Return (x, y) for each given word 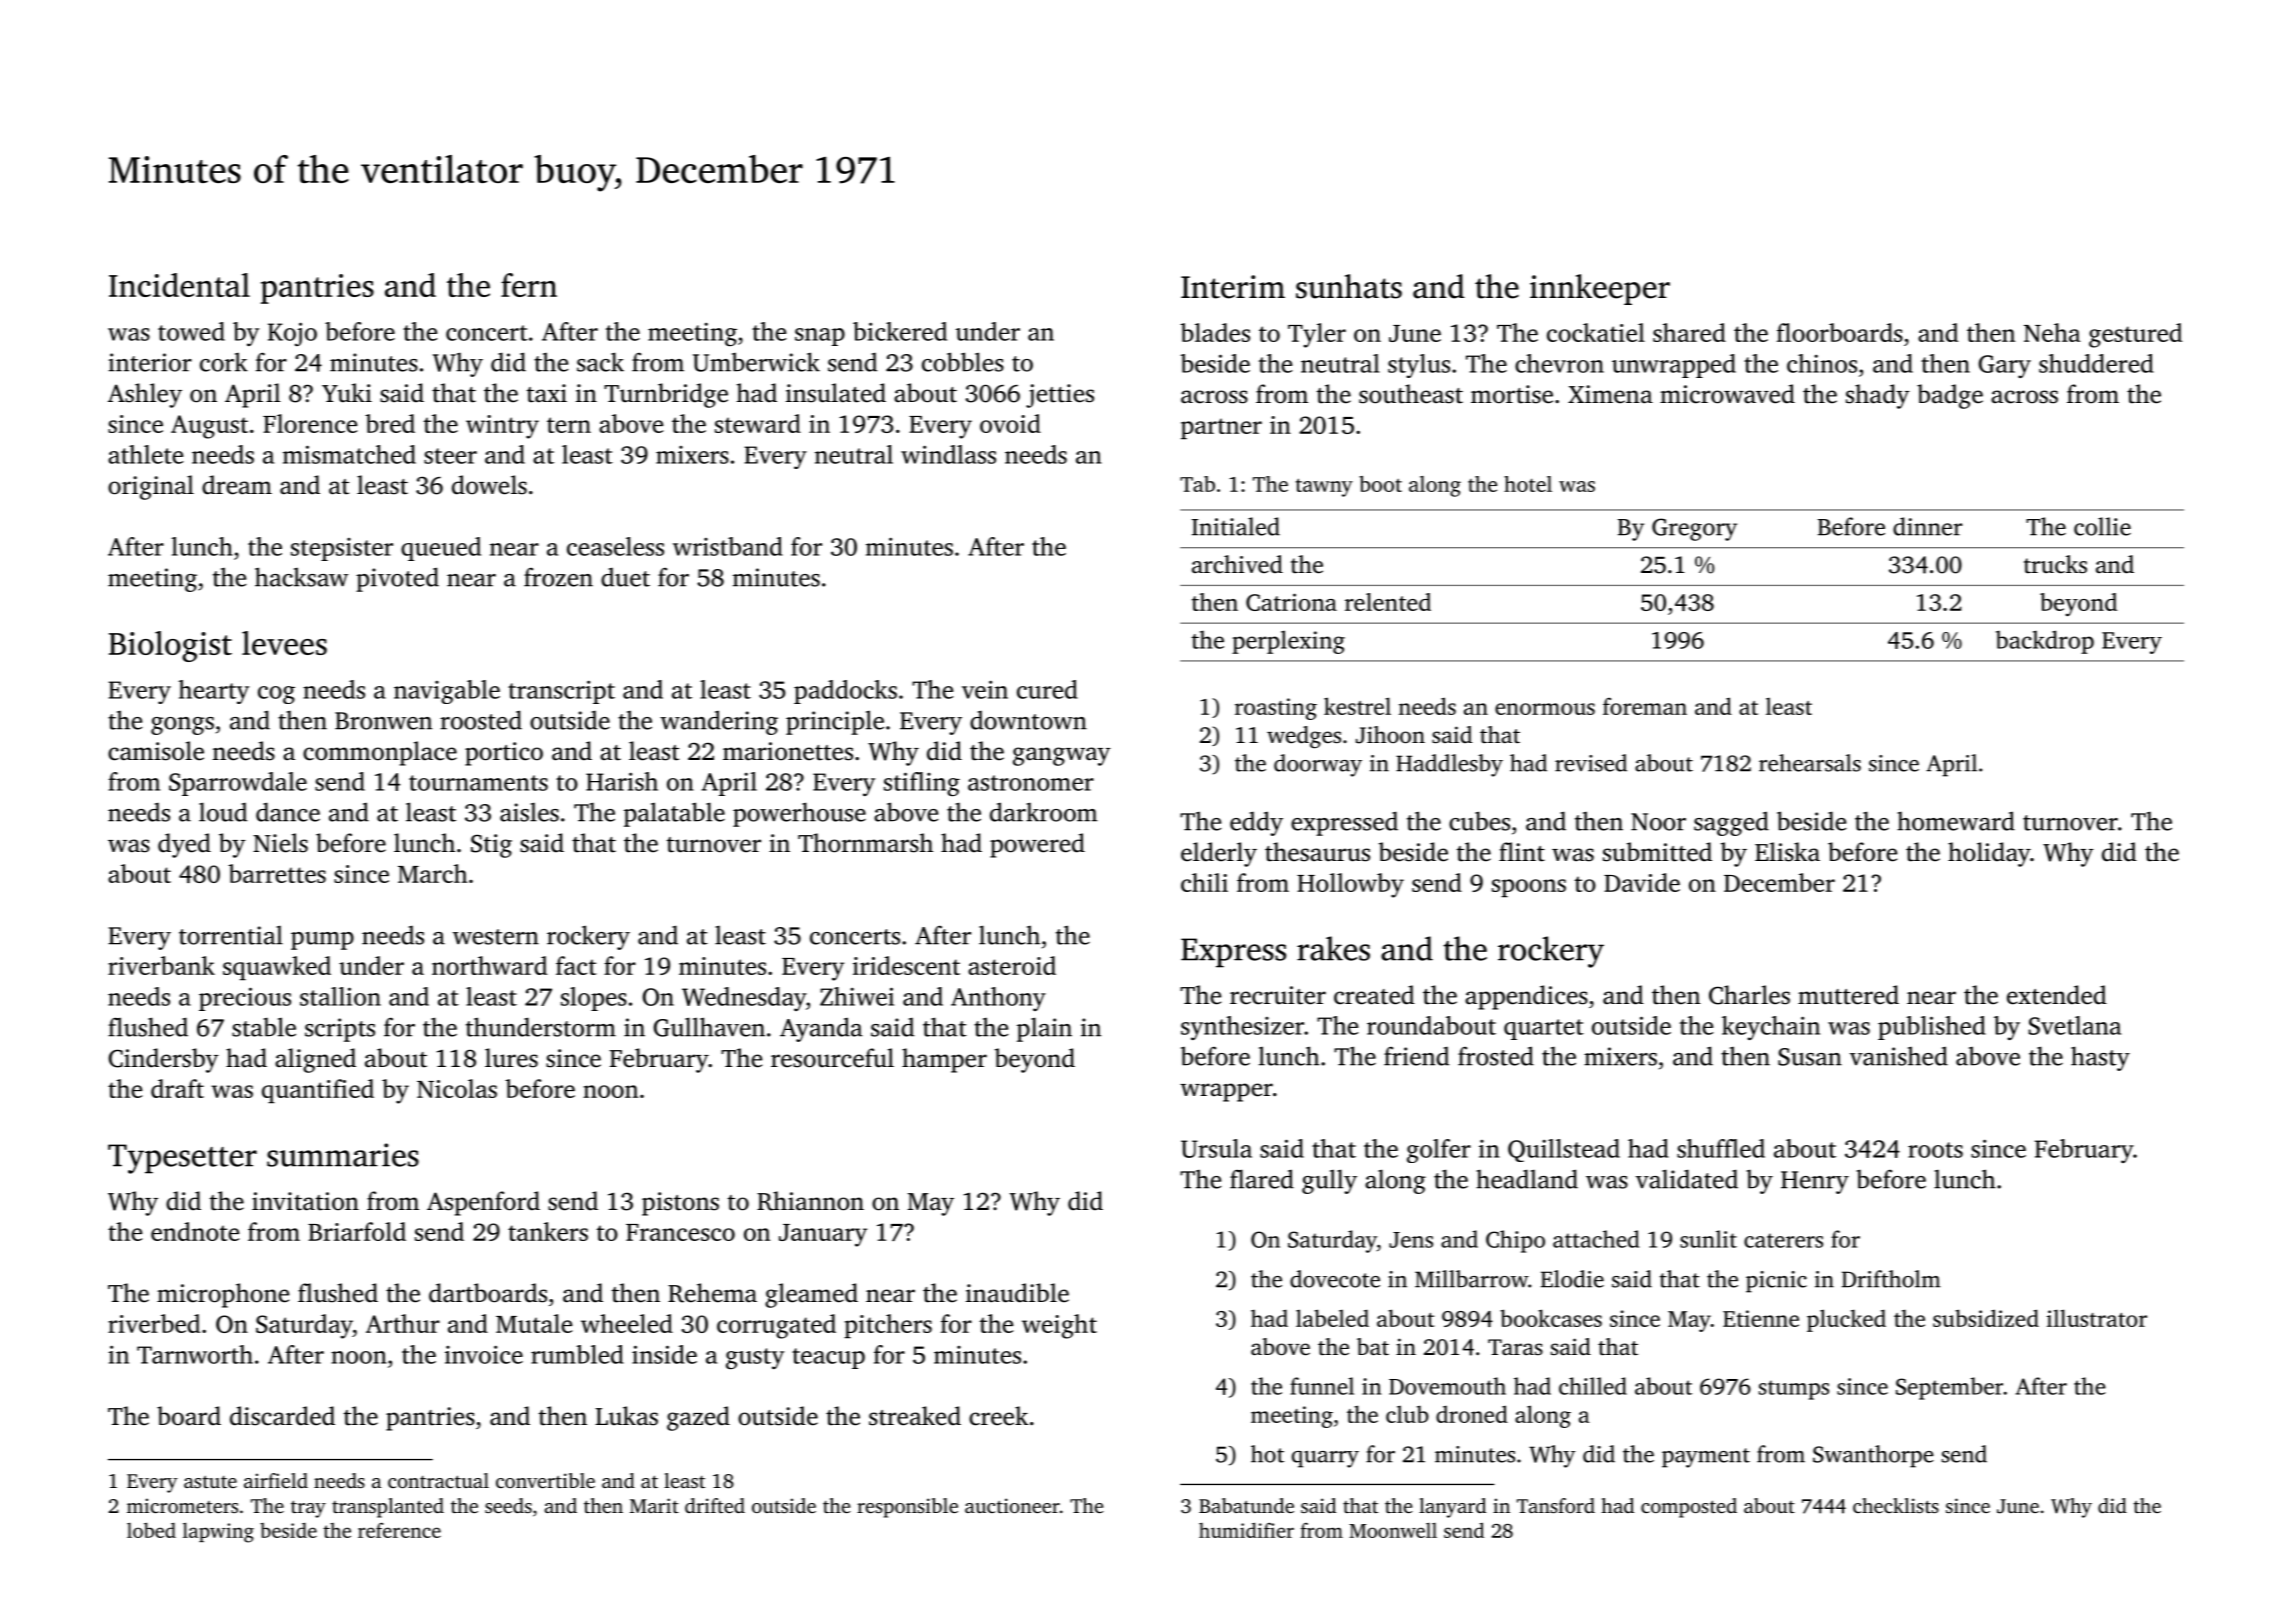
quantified (318, 1091)
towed (191, 331)
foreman (1645, 706)
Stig (491, 846)
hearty (213, 692)
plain (1044, 1029)
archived (1237, 564)
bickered (900, 331)
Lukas (626, 1416)
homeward (1956, 821)
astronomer (1031, 783)
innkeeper (1600, 289)
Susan (1810, 1057)
